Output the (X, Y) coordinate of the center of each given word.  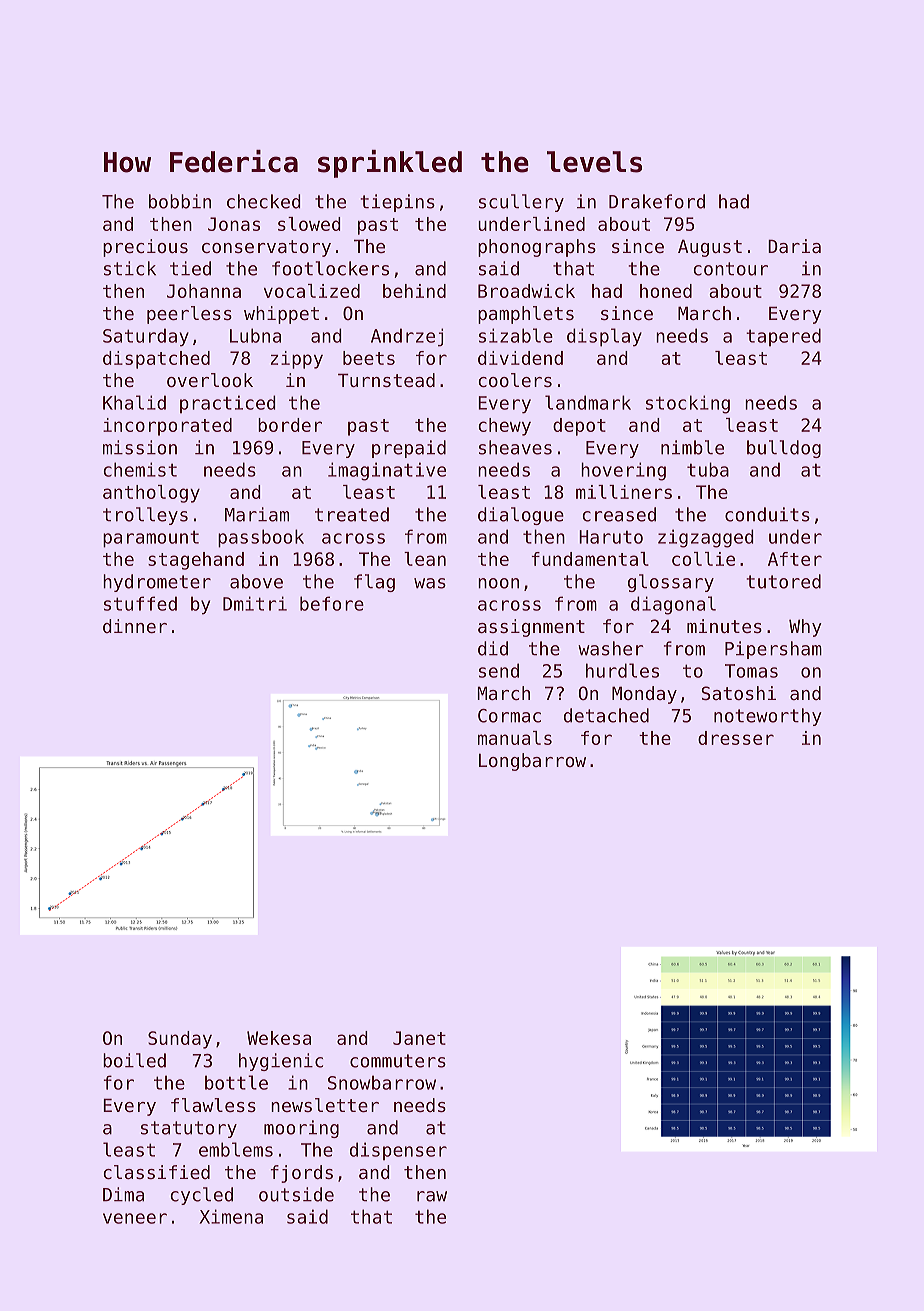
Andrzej (407, 337)
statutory (189, 1129)
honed (666, 291)
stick (130, 268)
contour (731, 269)
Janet (419, 1038)
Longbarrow (532, 762)
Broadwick (526, 291)
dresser (736, 738)
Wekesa (279, 1038)
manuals (515, 738)
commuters (398, 1061)
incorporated (167, 427)
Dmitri (255, 603)
